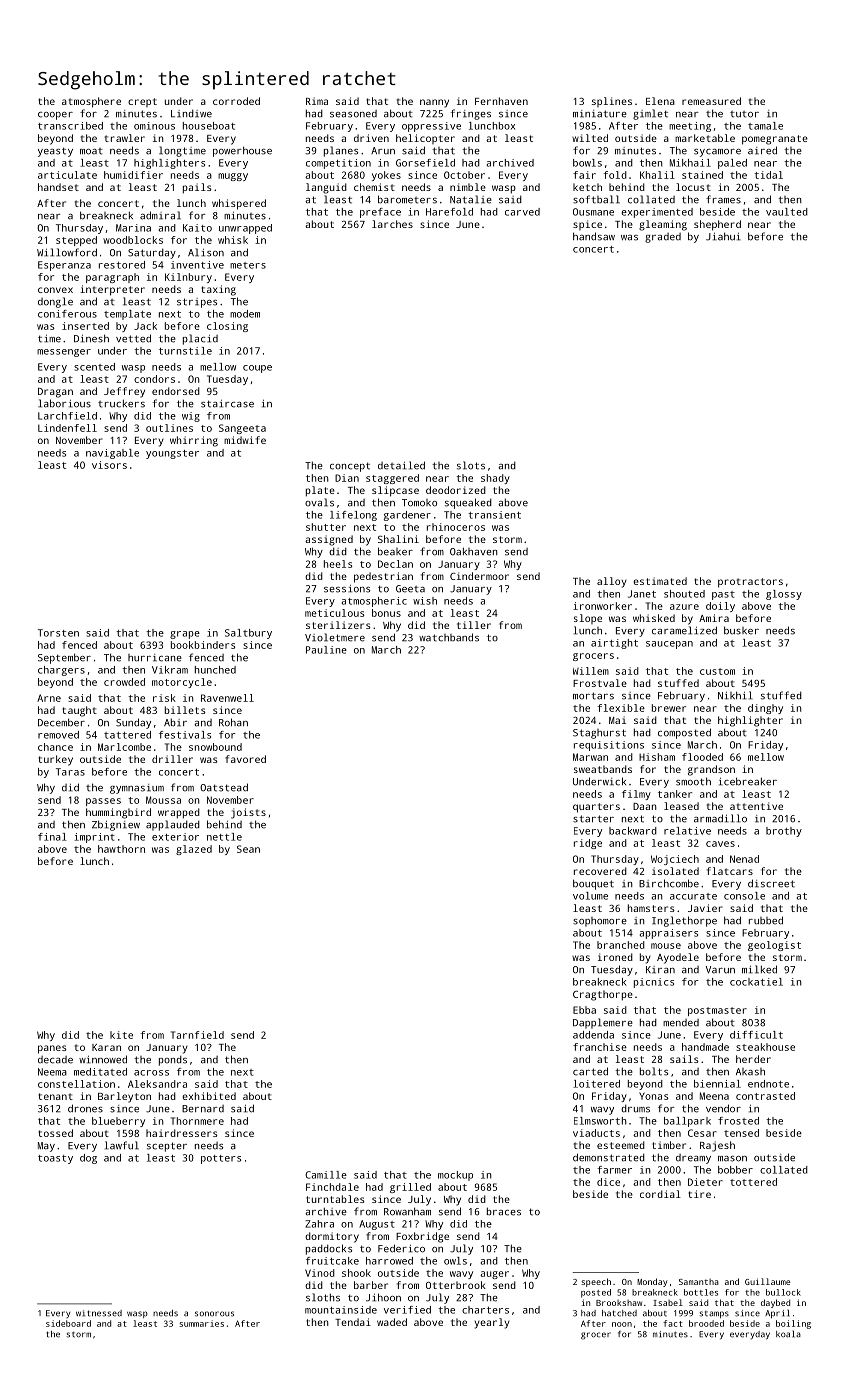 The image size is (849, 1400). I want to click on sideboard, so click(68, 1323).
